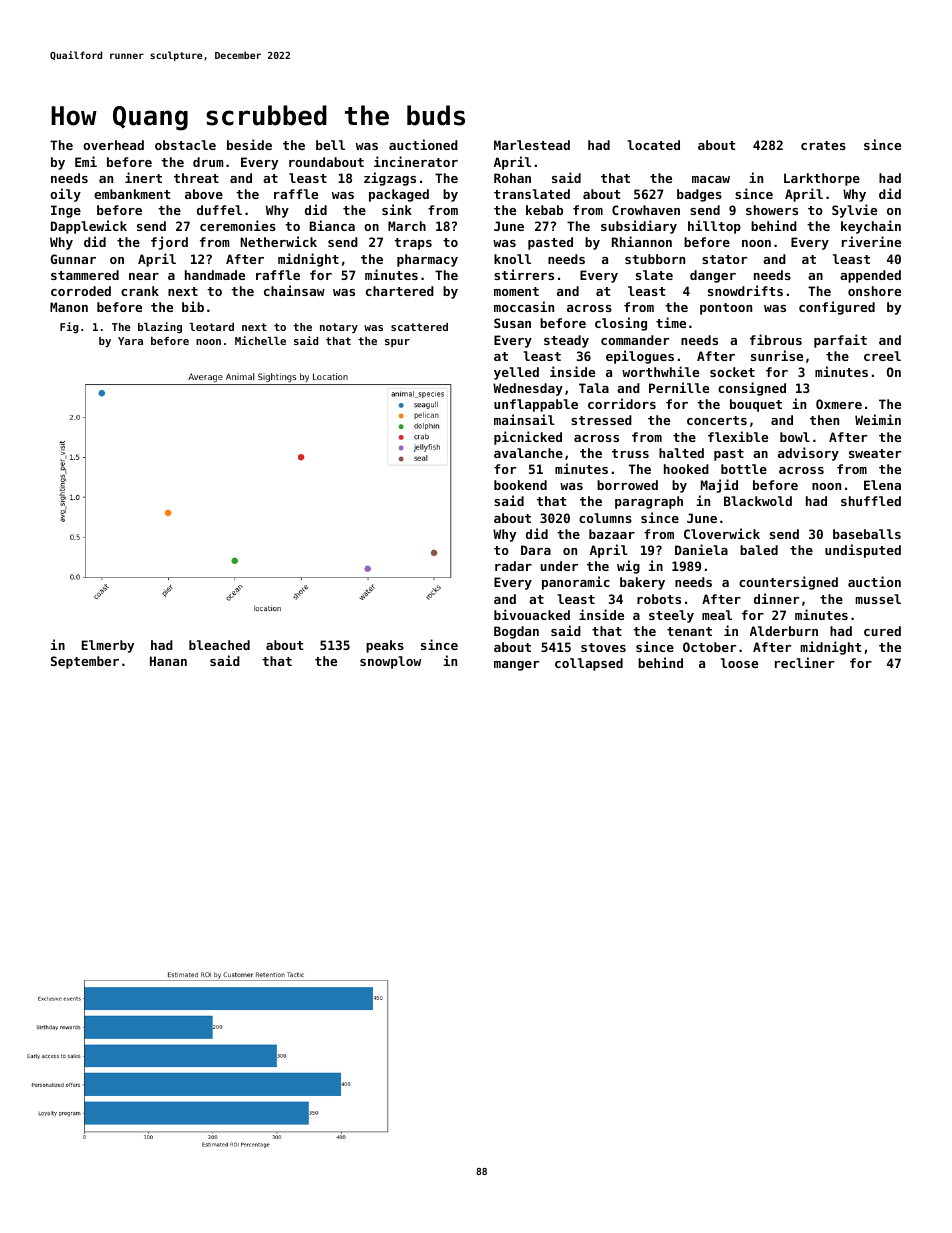 The image size is (952, 1233). Describe the element at coordinates (390, 662) in the document. I see `snowplow` at that location.
